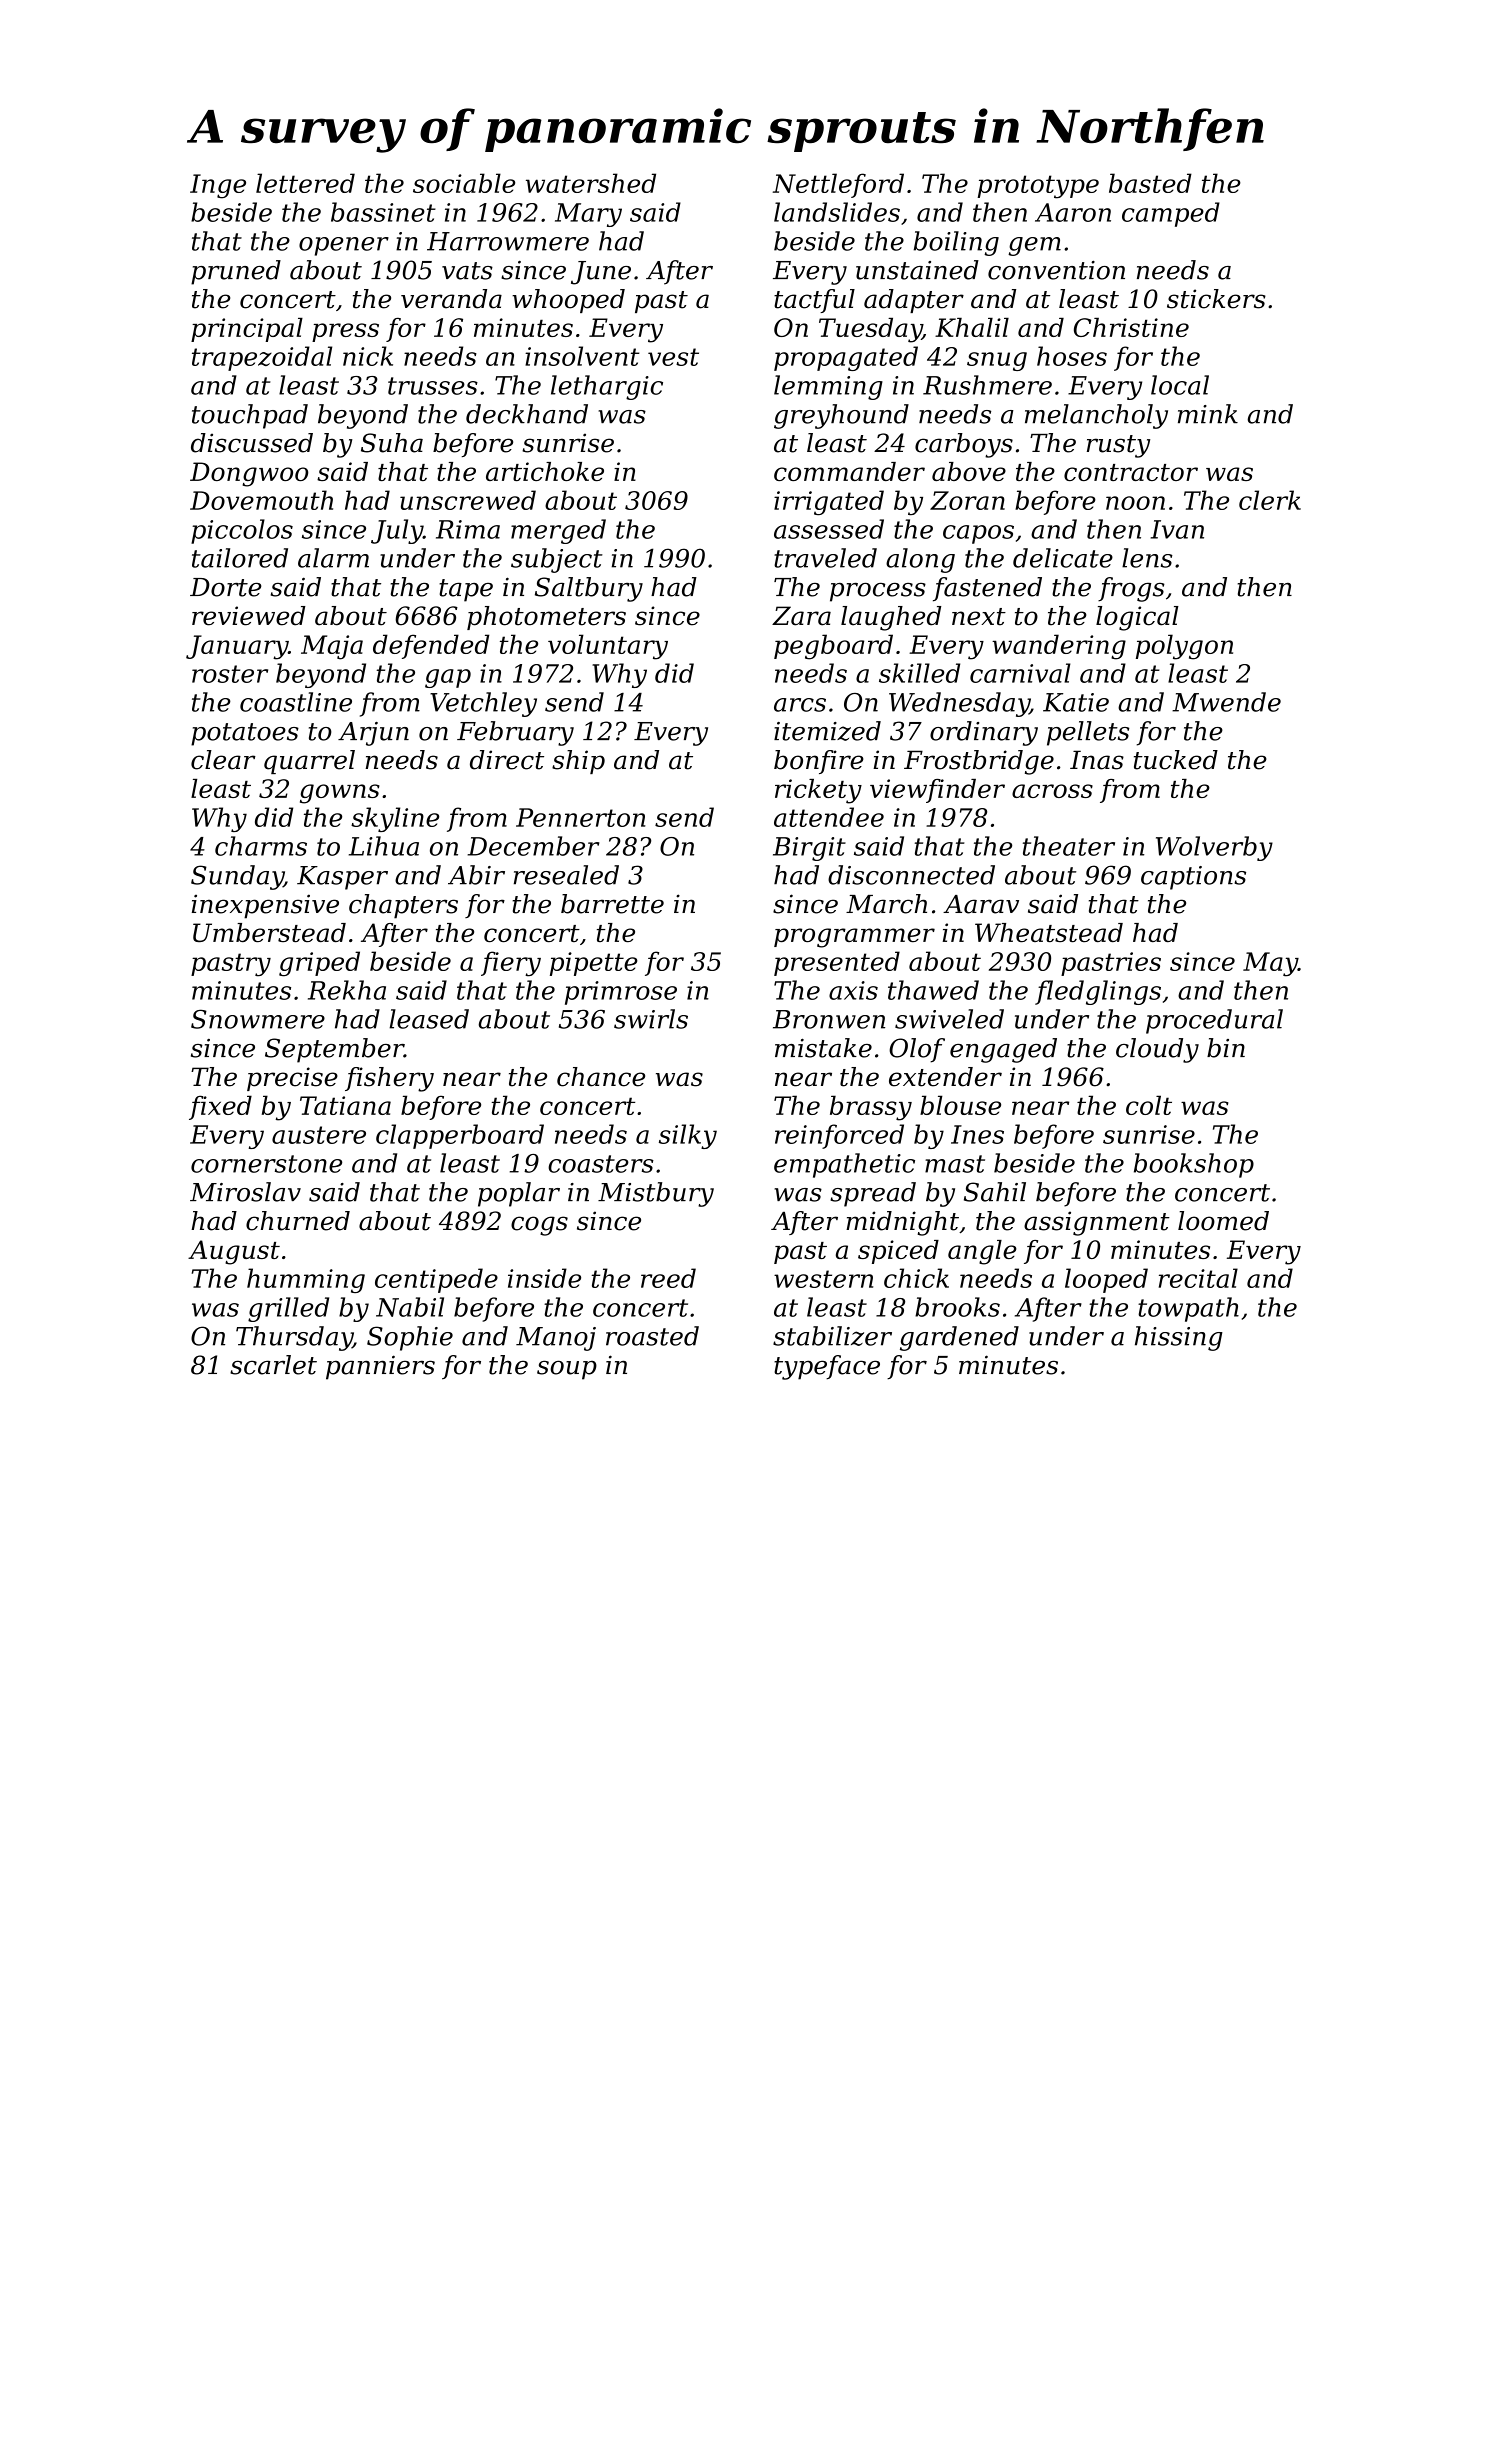  What do you see at coordinates (838, 185) in the image?
I see `Nettleford` at bounding box center [838, 185].
